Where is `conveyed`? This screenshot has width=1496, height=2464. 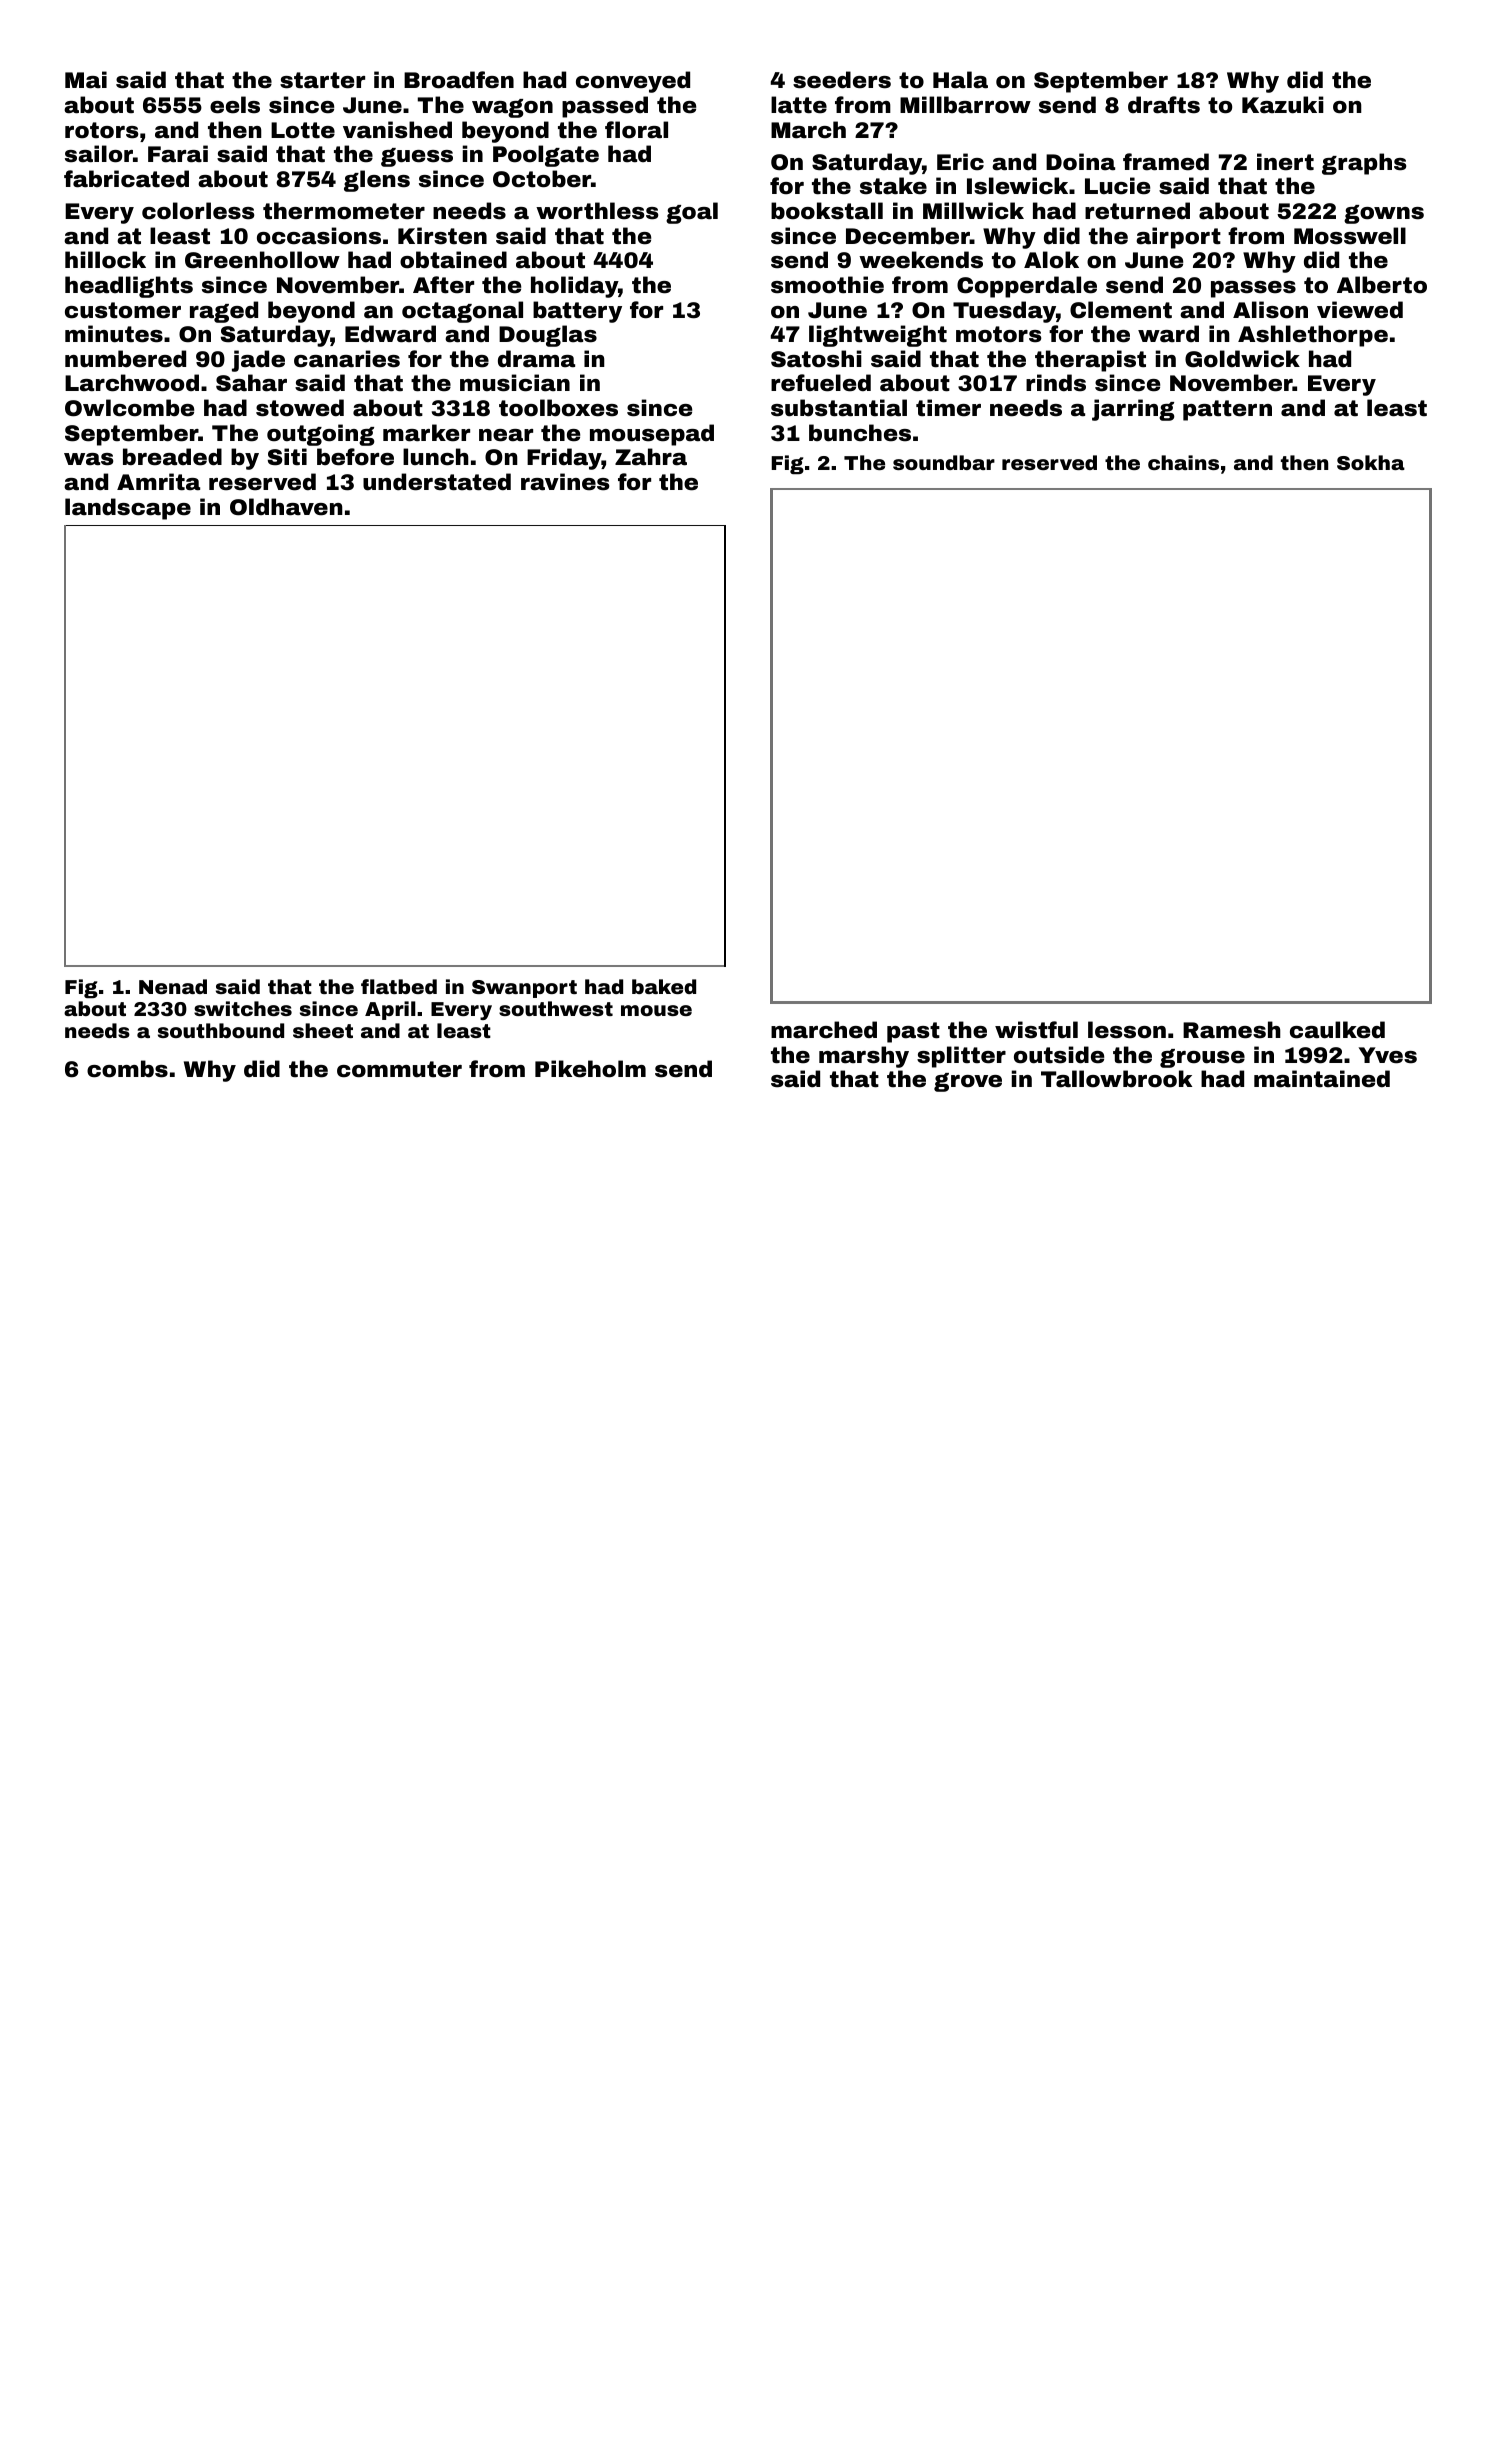 conveyed is located at coordinates (633, 82).
